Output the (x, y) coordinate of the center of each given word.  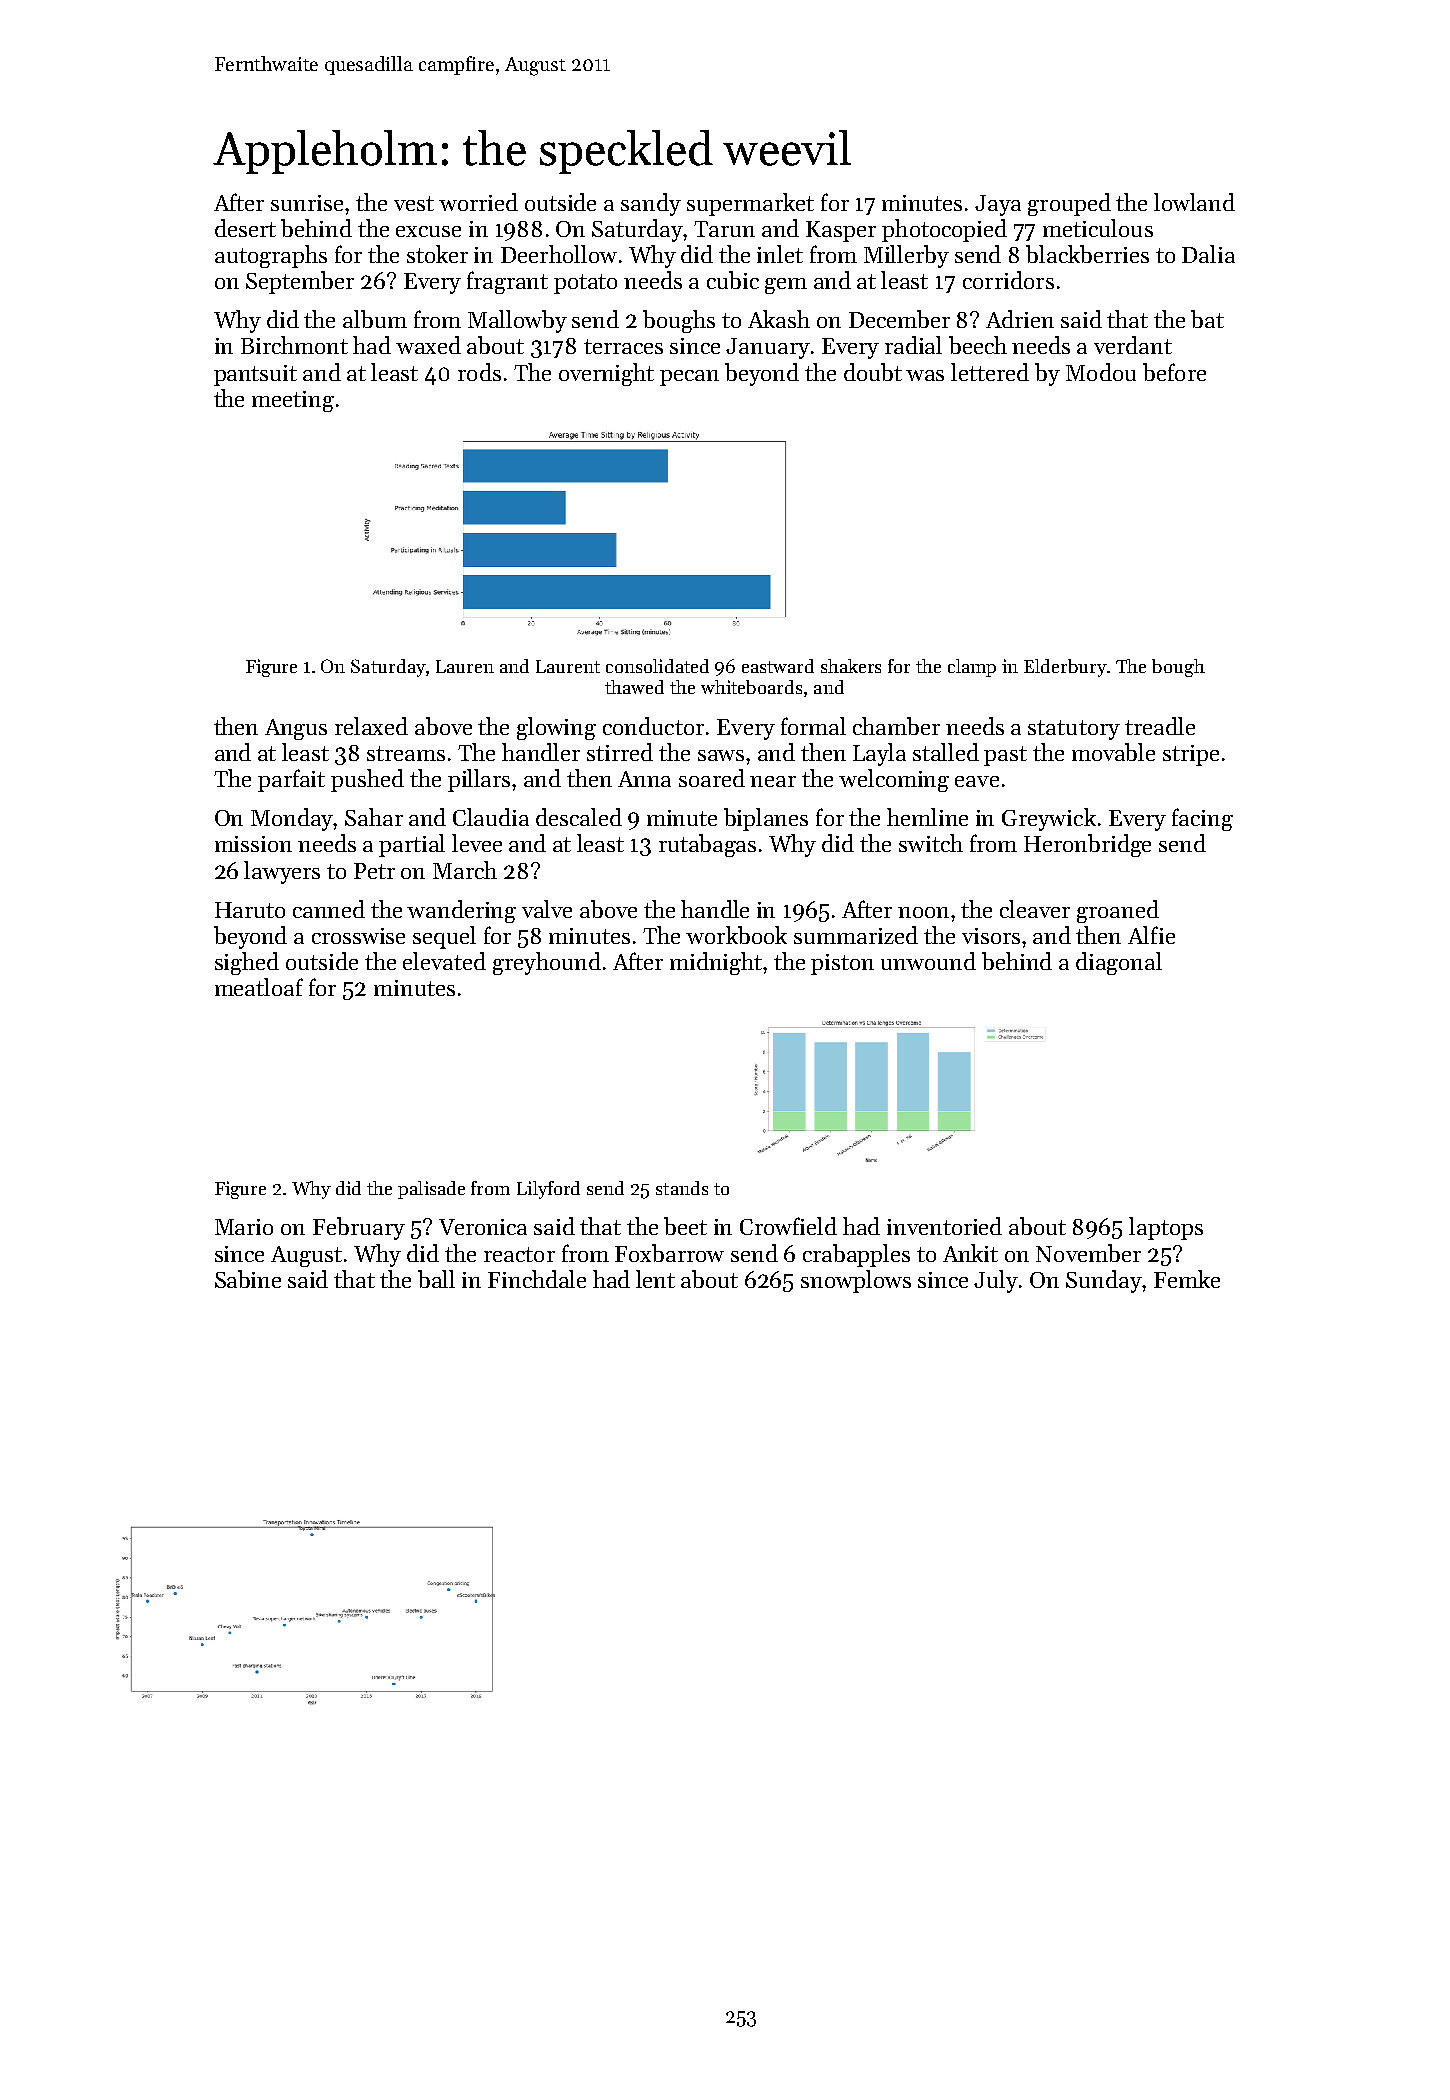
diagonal (1119, 963)
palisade (431, 1190)
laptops (1166, 1228)
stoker (437, 254)
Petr (374, 871)
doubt (873, 372)
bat (1207, 319)
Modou (1101, 372)
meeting (293, 401)
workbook (736, 935)
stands (682, 1188)
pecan (689, 378)
